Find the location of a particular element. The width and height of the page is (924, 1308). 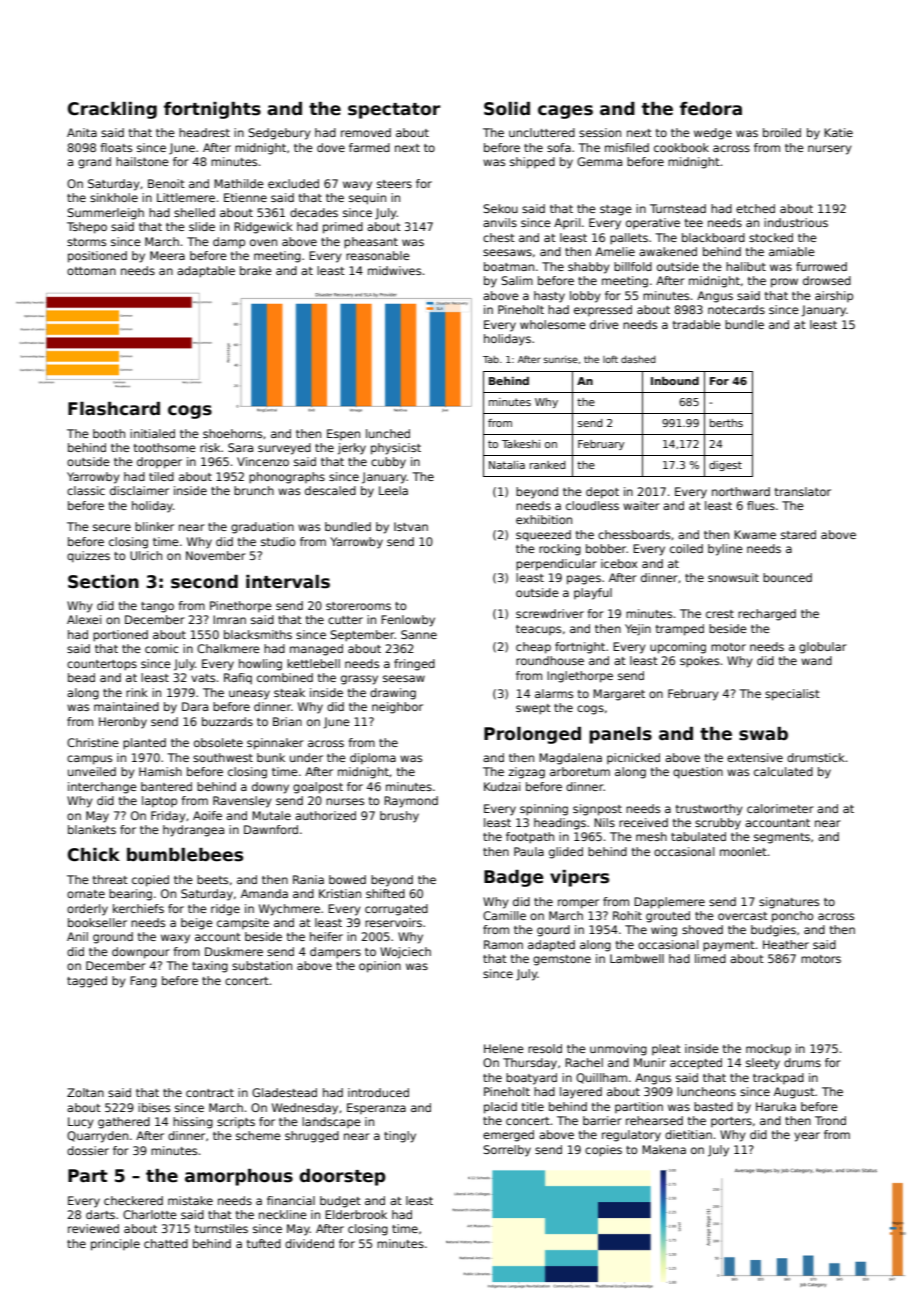

studio is located at coordinates (278, 541).
